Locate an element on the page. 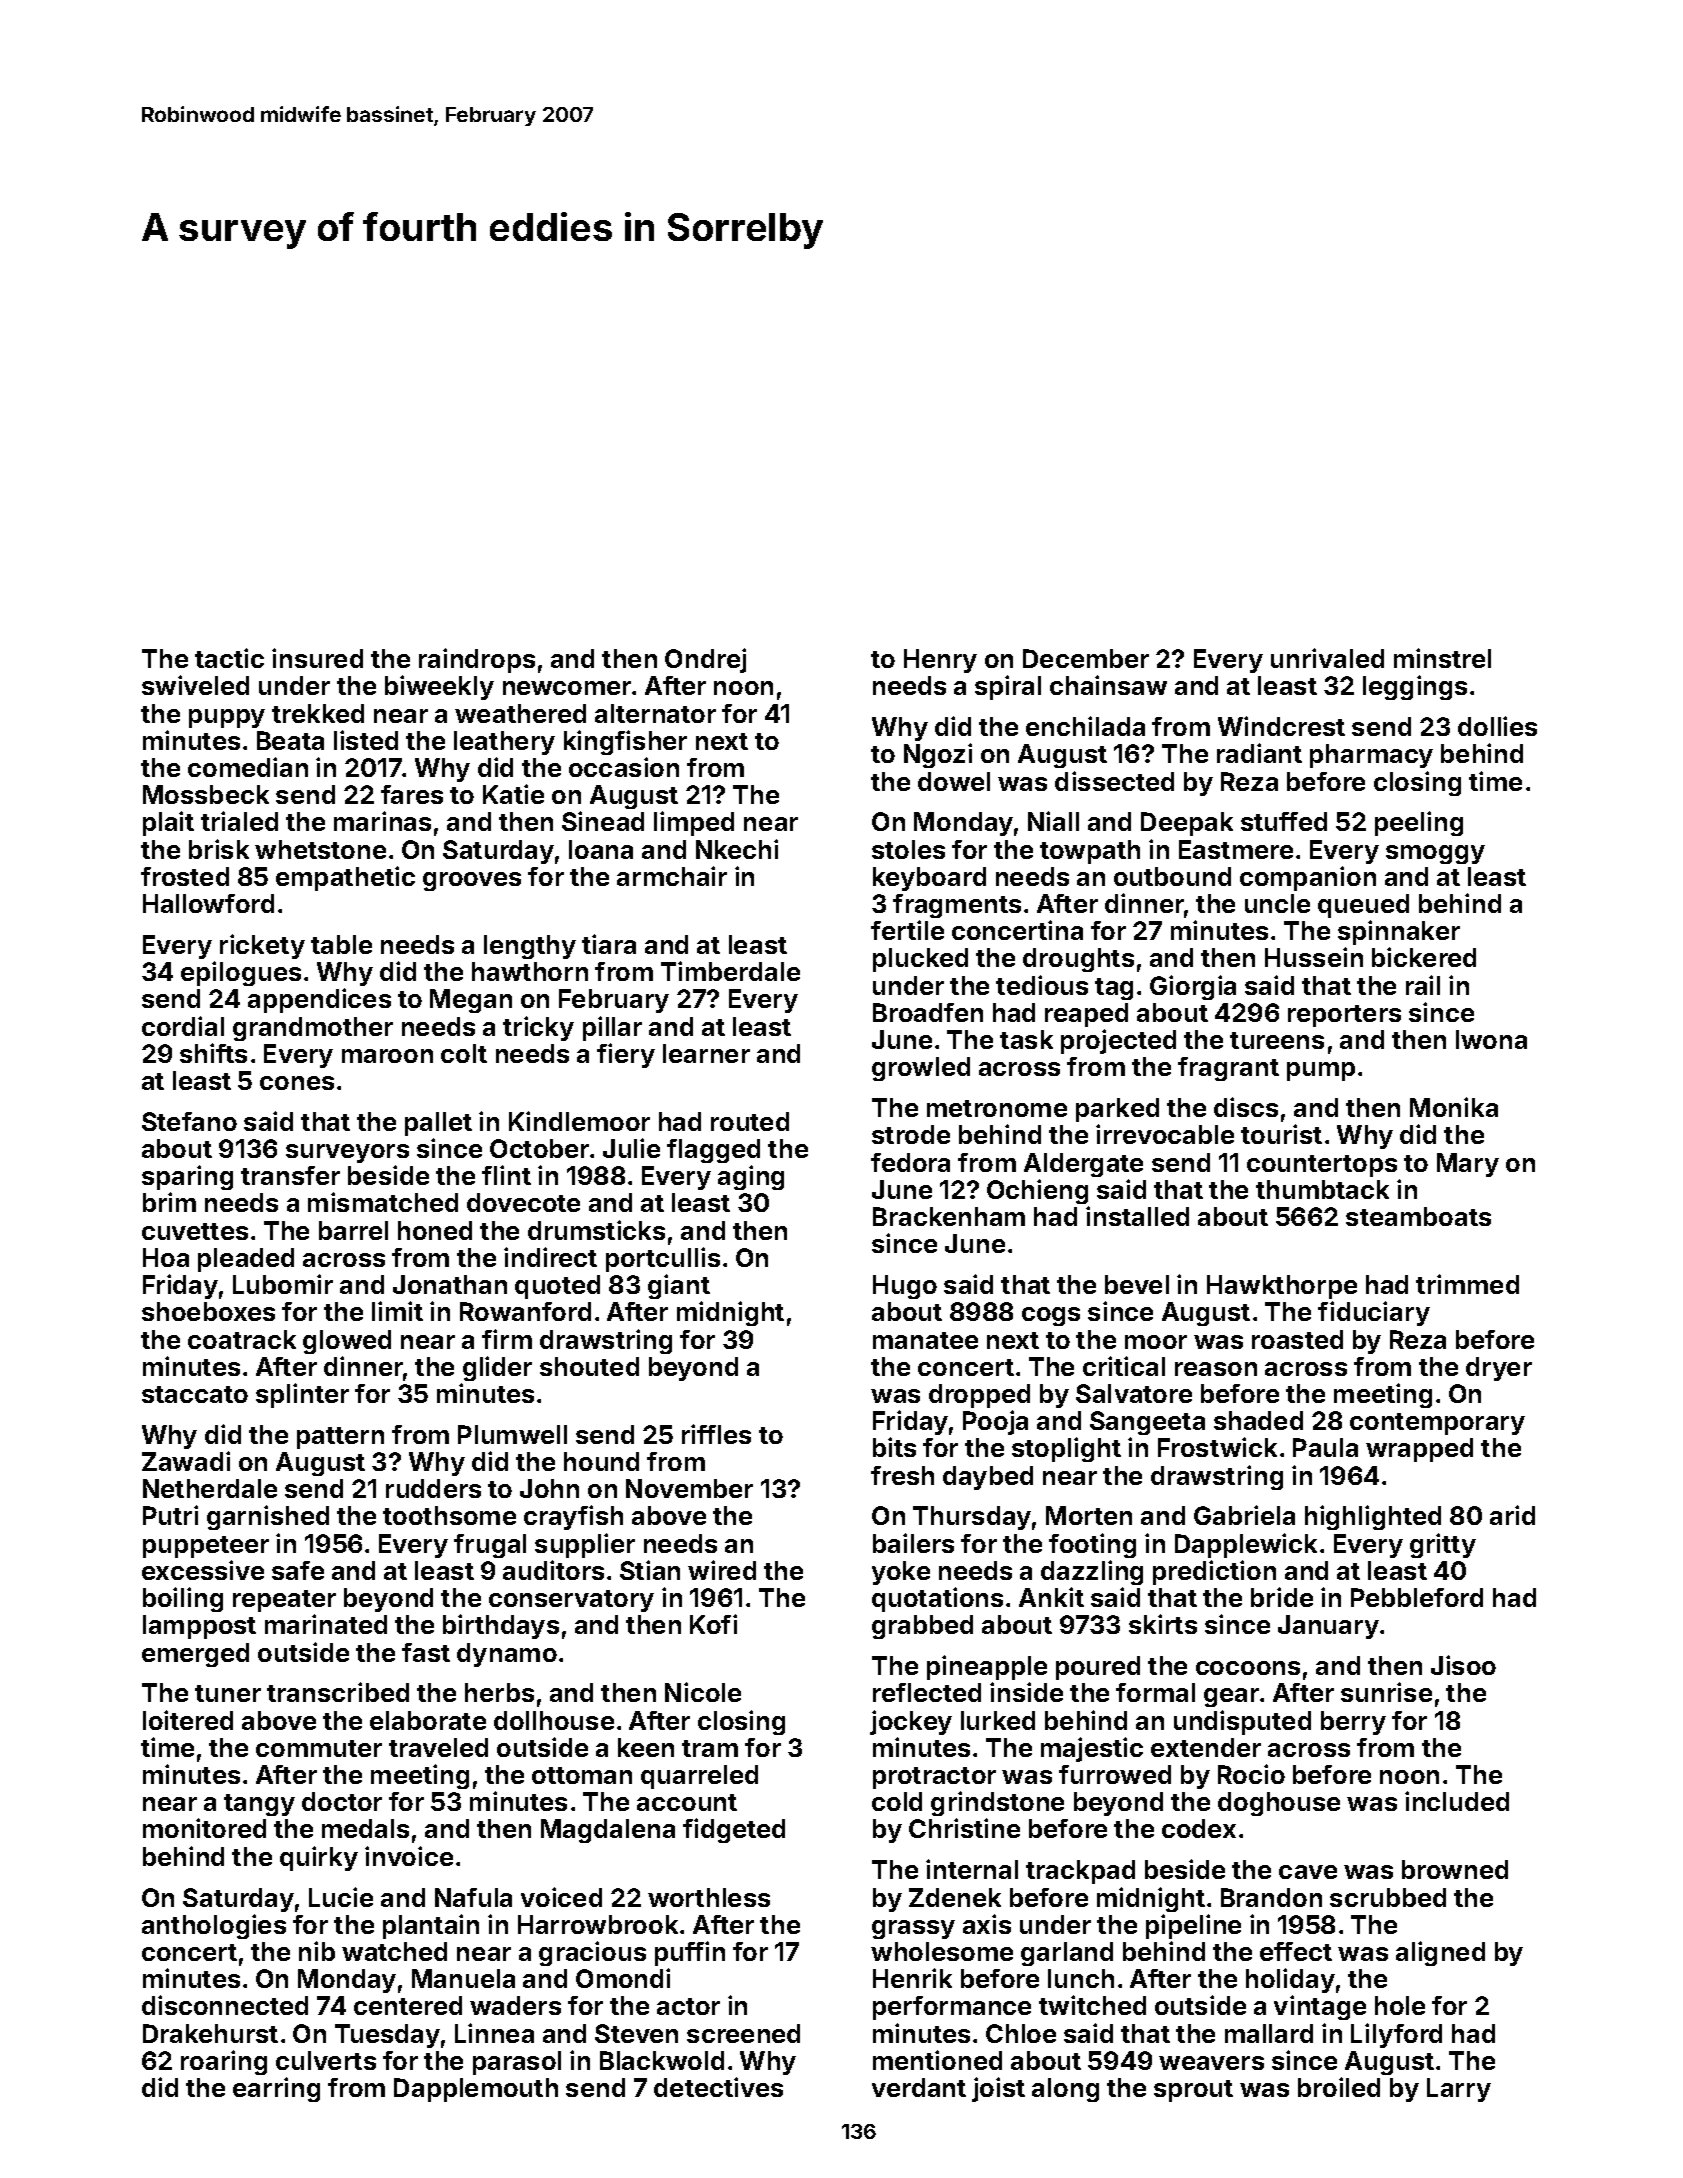  fragrant is located at coordinates (1228, 1069).
